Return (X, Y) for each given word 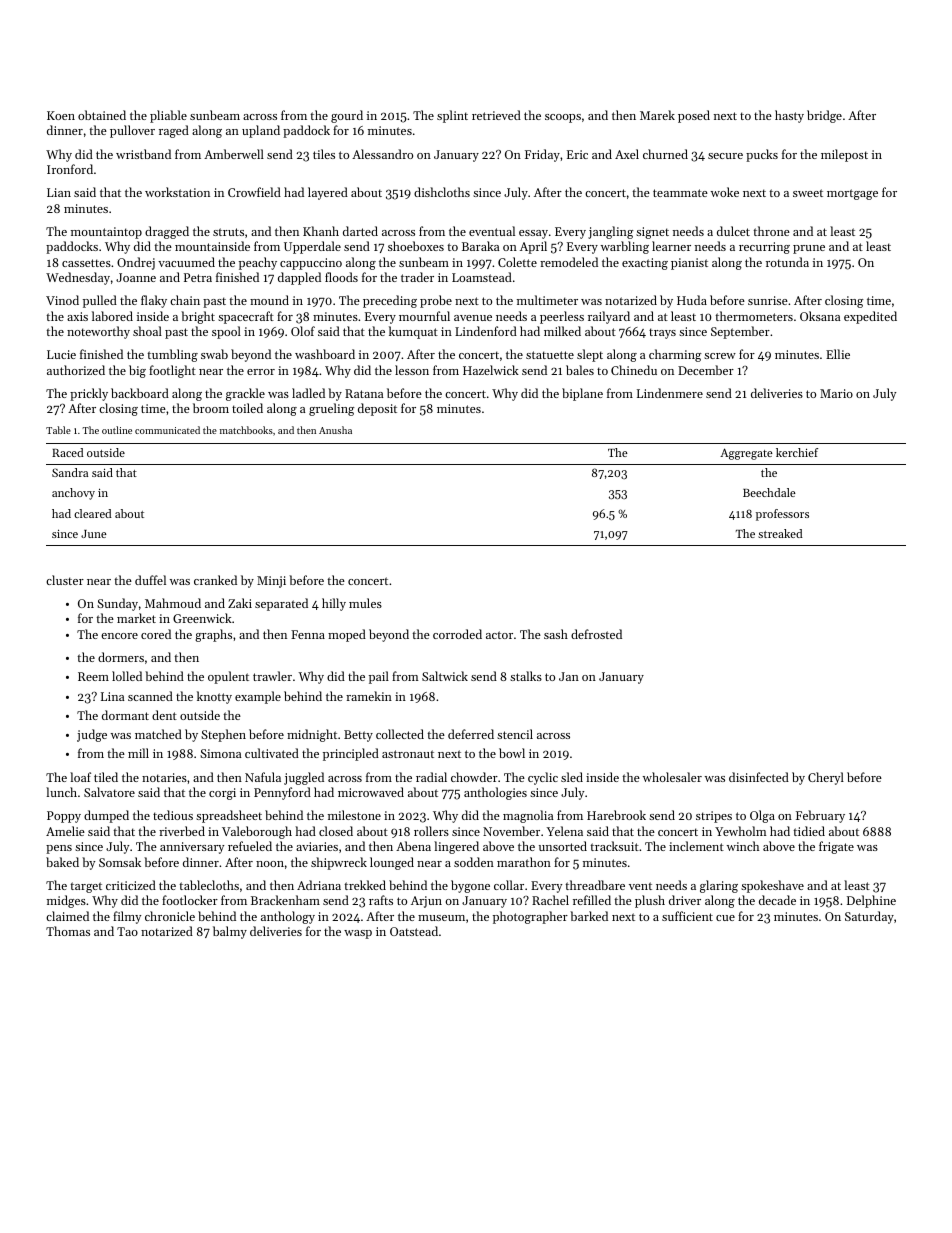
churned (665, 154)
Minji (271, 582)
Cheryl (826, 778)
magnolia (528, 816)
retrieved (496, 115)
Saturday (869, 917)
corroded (457, 634)
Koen (61, 115)
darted (360, 231)
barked (589, 916)
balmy (230, 932)
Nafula (263, 777)
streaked (780, 533)
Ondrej (136, 263)
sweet (808, 193)
